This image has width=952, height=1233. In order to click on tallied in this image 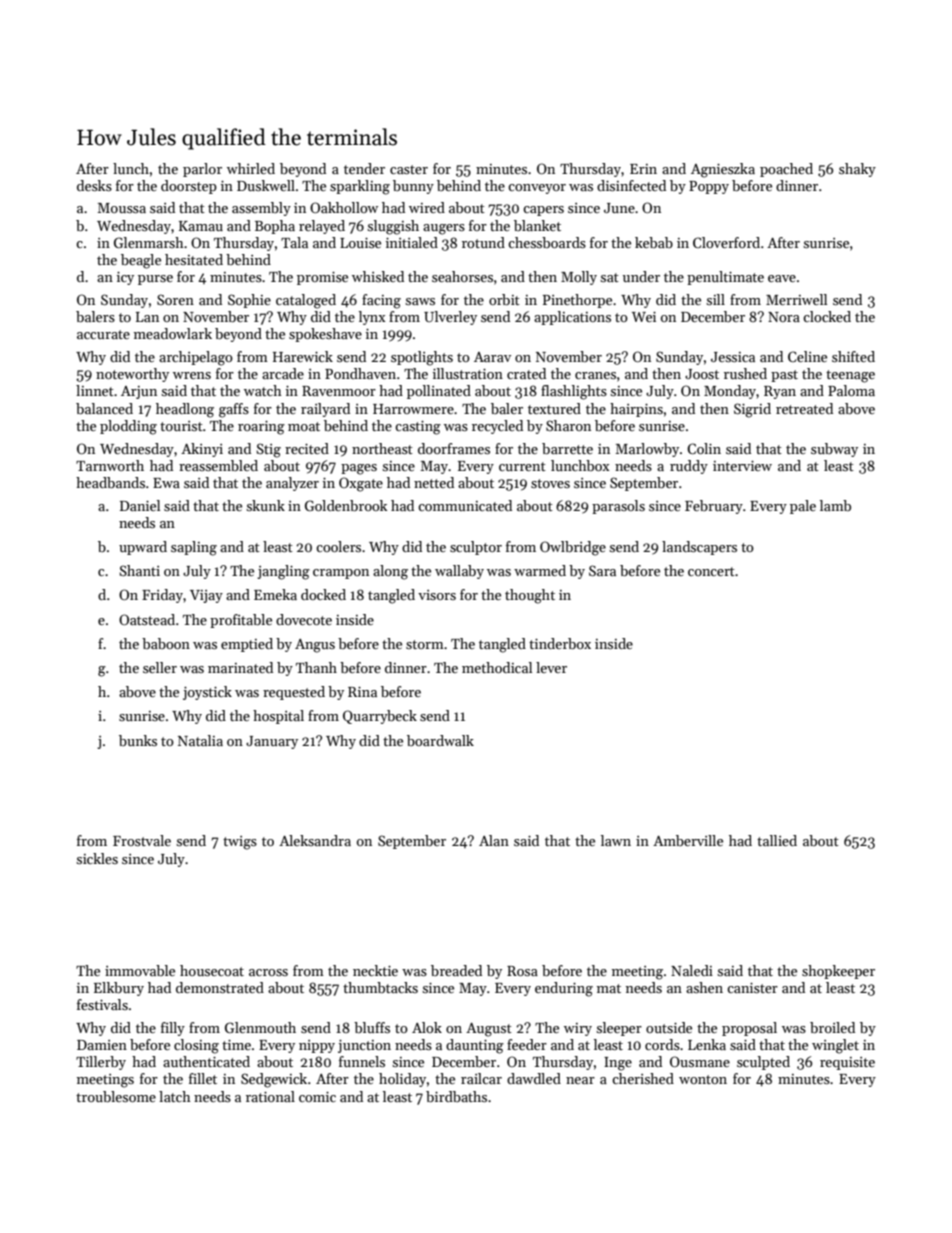, I will do `click(777, 840)`.
